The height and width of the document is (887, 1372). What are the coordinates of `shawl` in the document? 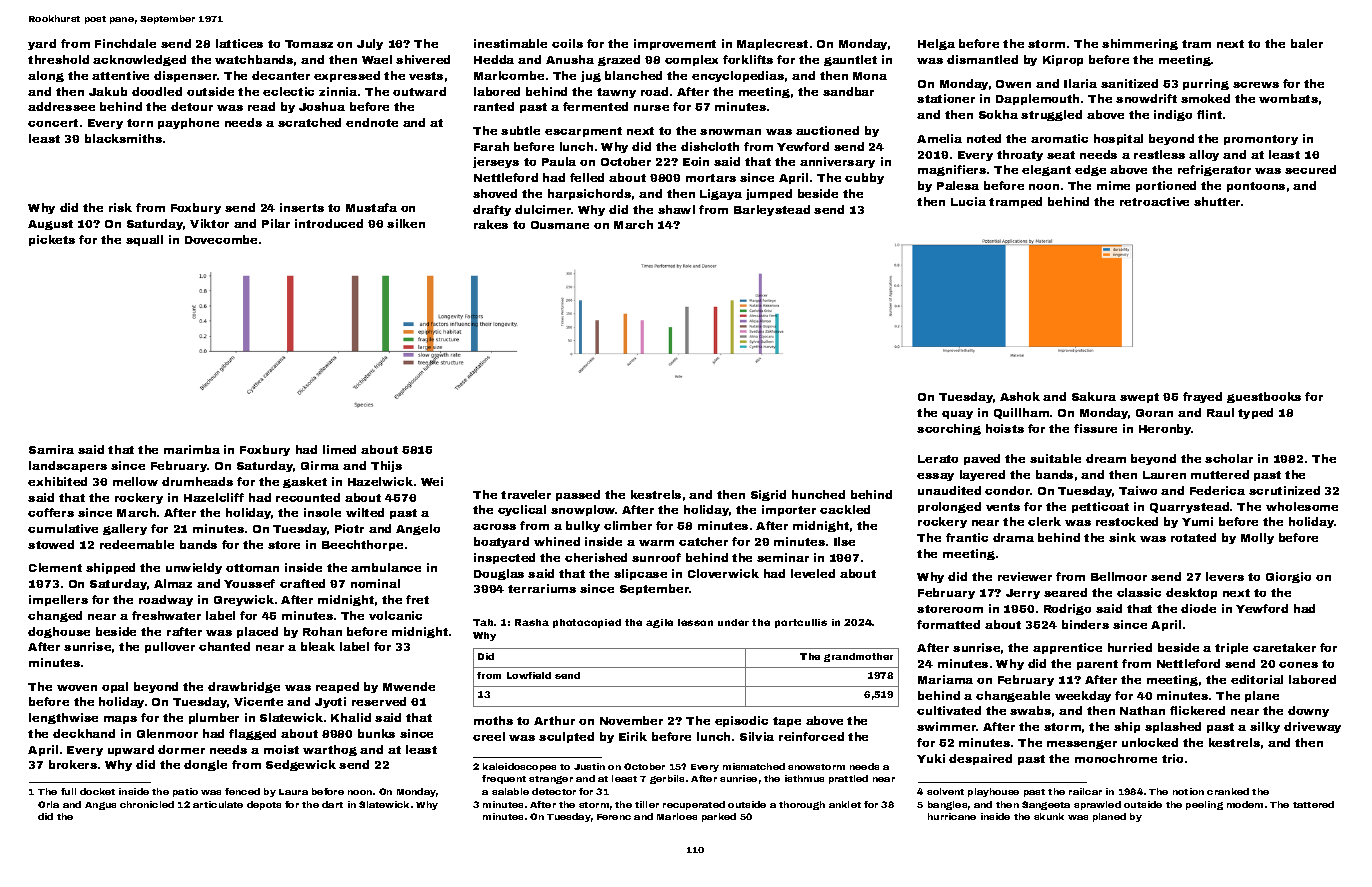 It's located at (676, 209).
